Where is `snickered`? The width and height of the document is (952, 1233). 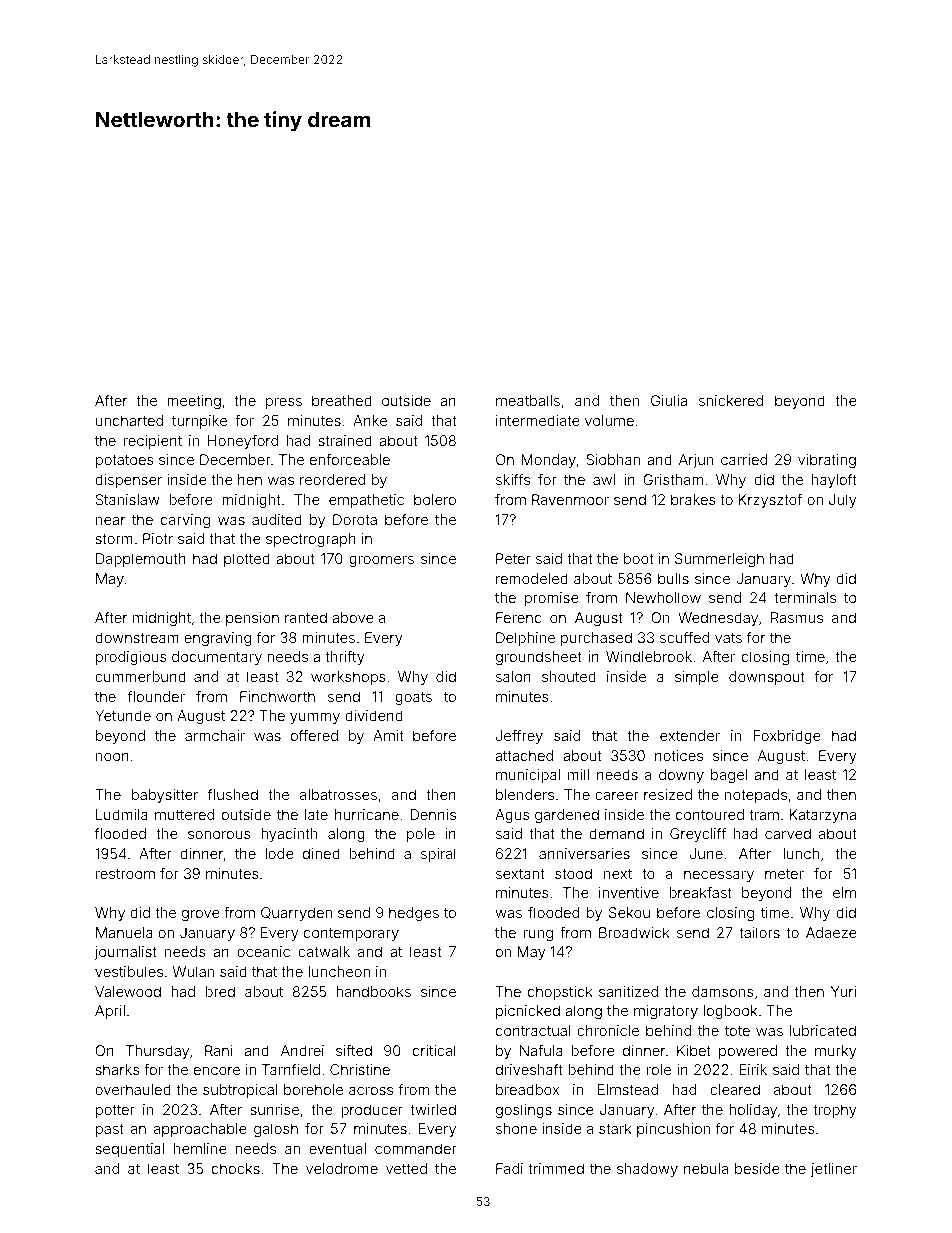
snickered is located at coordinates (731, 400).
